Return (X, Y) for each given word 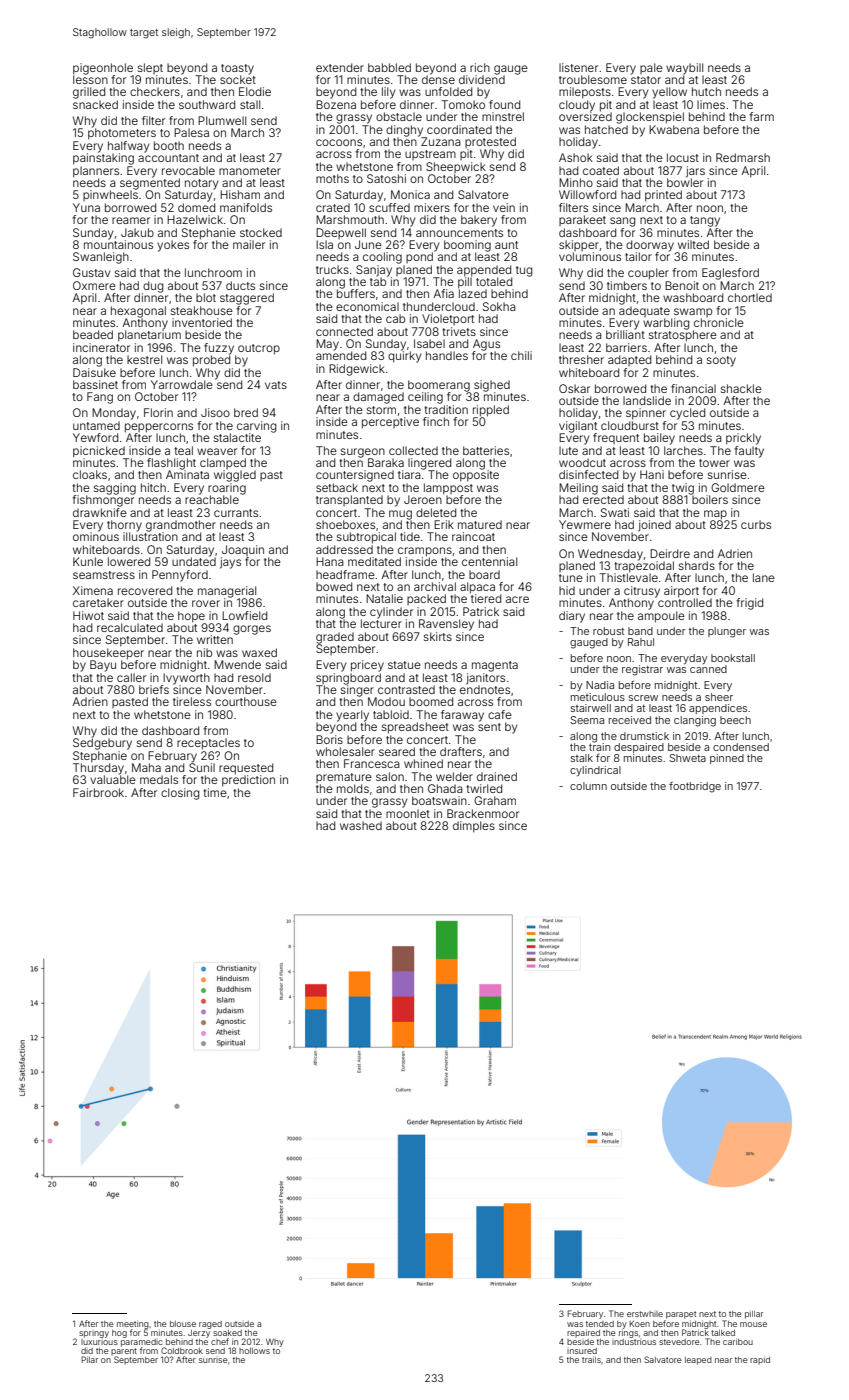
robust (608, 631)
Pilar (89, 1359)
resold (254, 677)
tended (600, 1324)
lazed (473, 293)
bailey (659, 439)
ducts (240, 285)
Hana (330, 561)
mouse (753, 1324)
